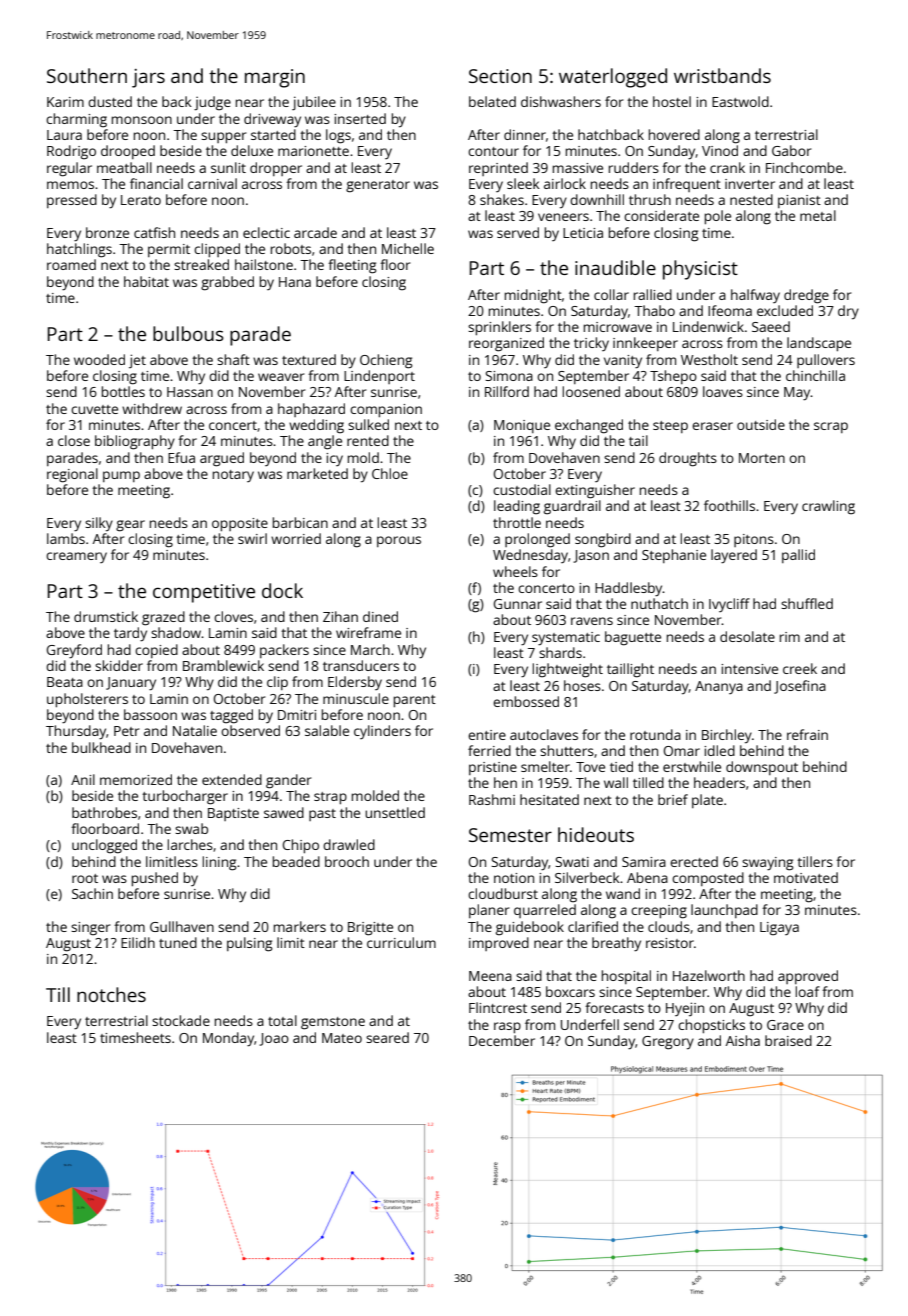  Describe the element at coordinates (828, 507) in the screenshot. I see `crawling` at that location.
